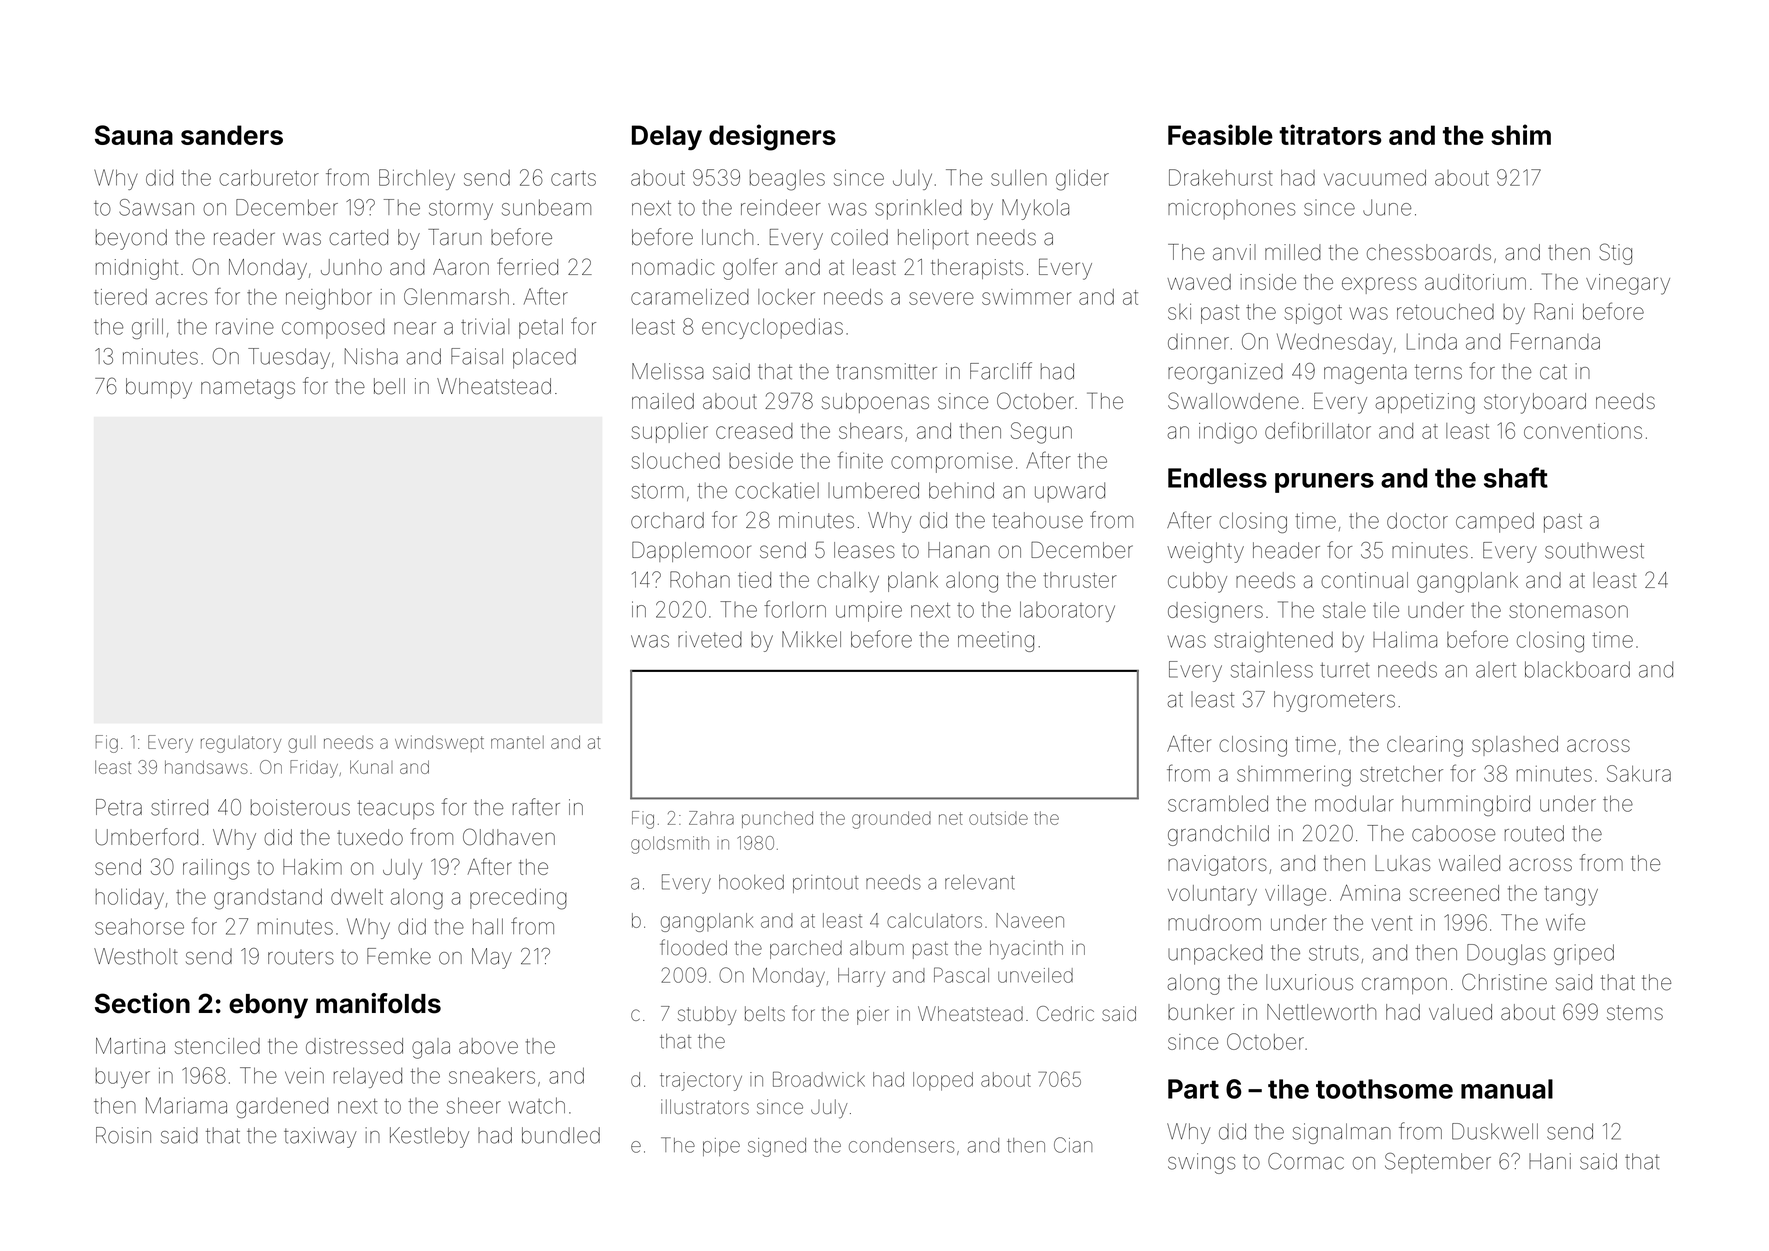 The height and width of the image is (1251, 1769). Describe the element at coordinates (1615, 254) in the image. I see `Stig` at that location.
